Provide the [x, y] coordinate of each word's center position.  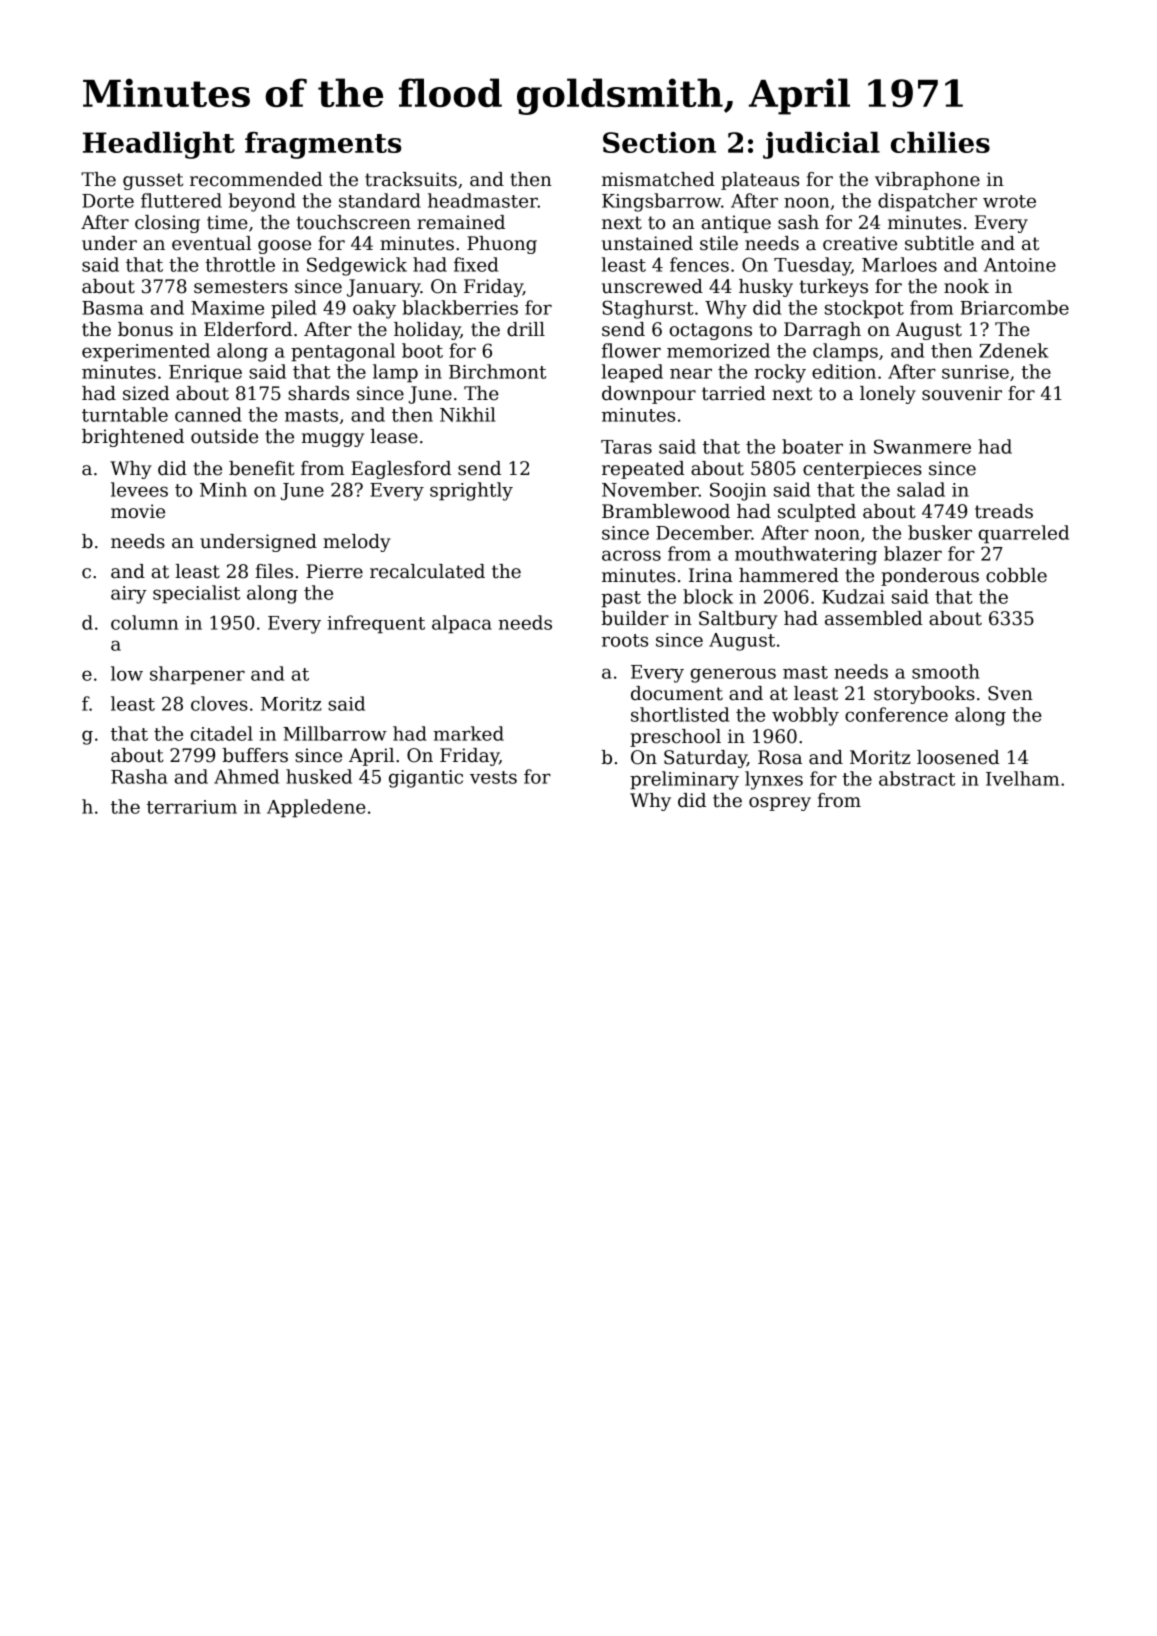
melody [357, 543]
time [227, 222]
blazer [913, 553]
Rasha [139, 776]
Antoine [1020, 265]
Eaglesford [401, 470]
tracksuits [411, 179]
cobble [1016, 575]
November [650, 489]
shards [318, 393]
